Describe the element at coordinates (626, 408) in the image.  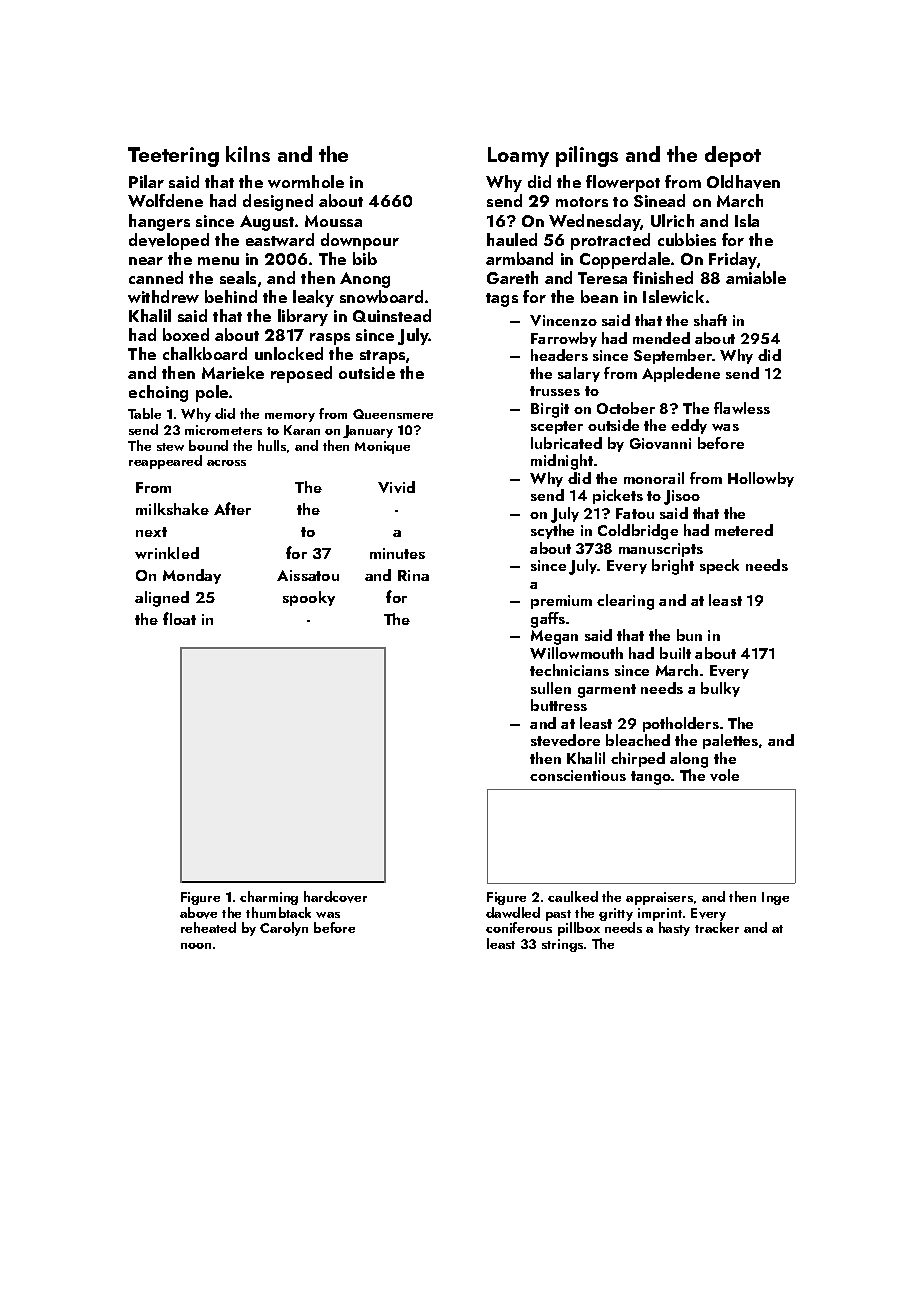
I see `October` at that location.
